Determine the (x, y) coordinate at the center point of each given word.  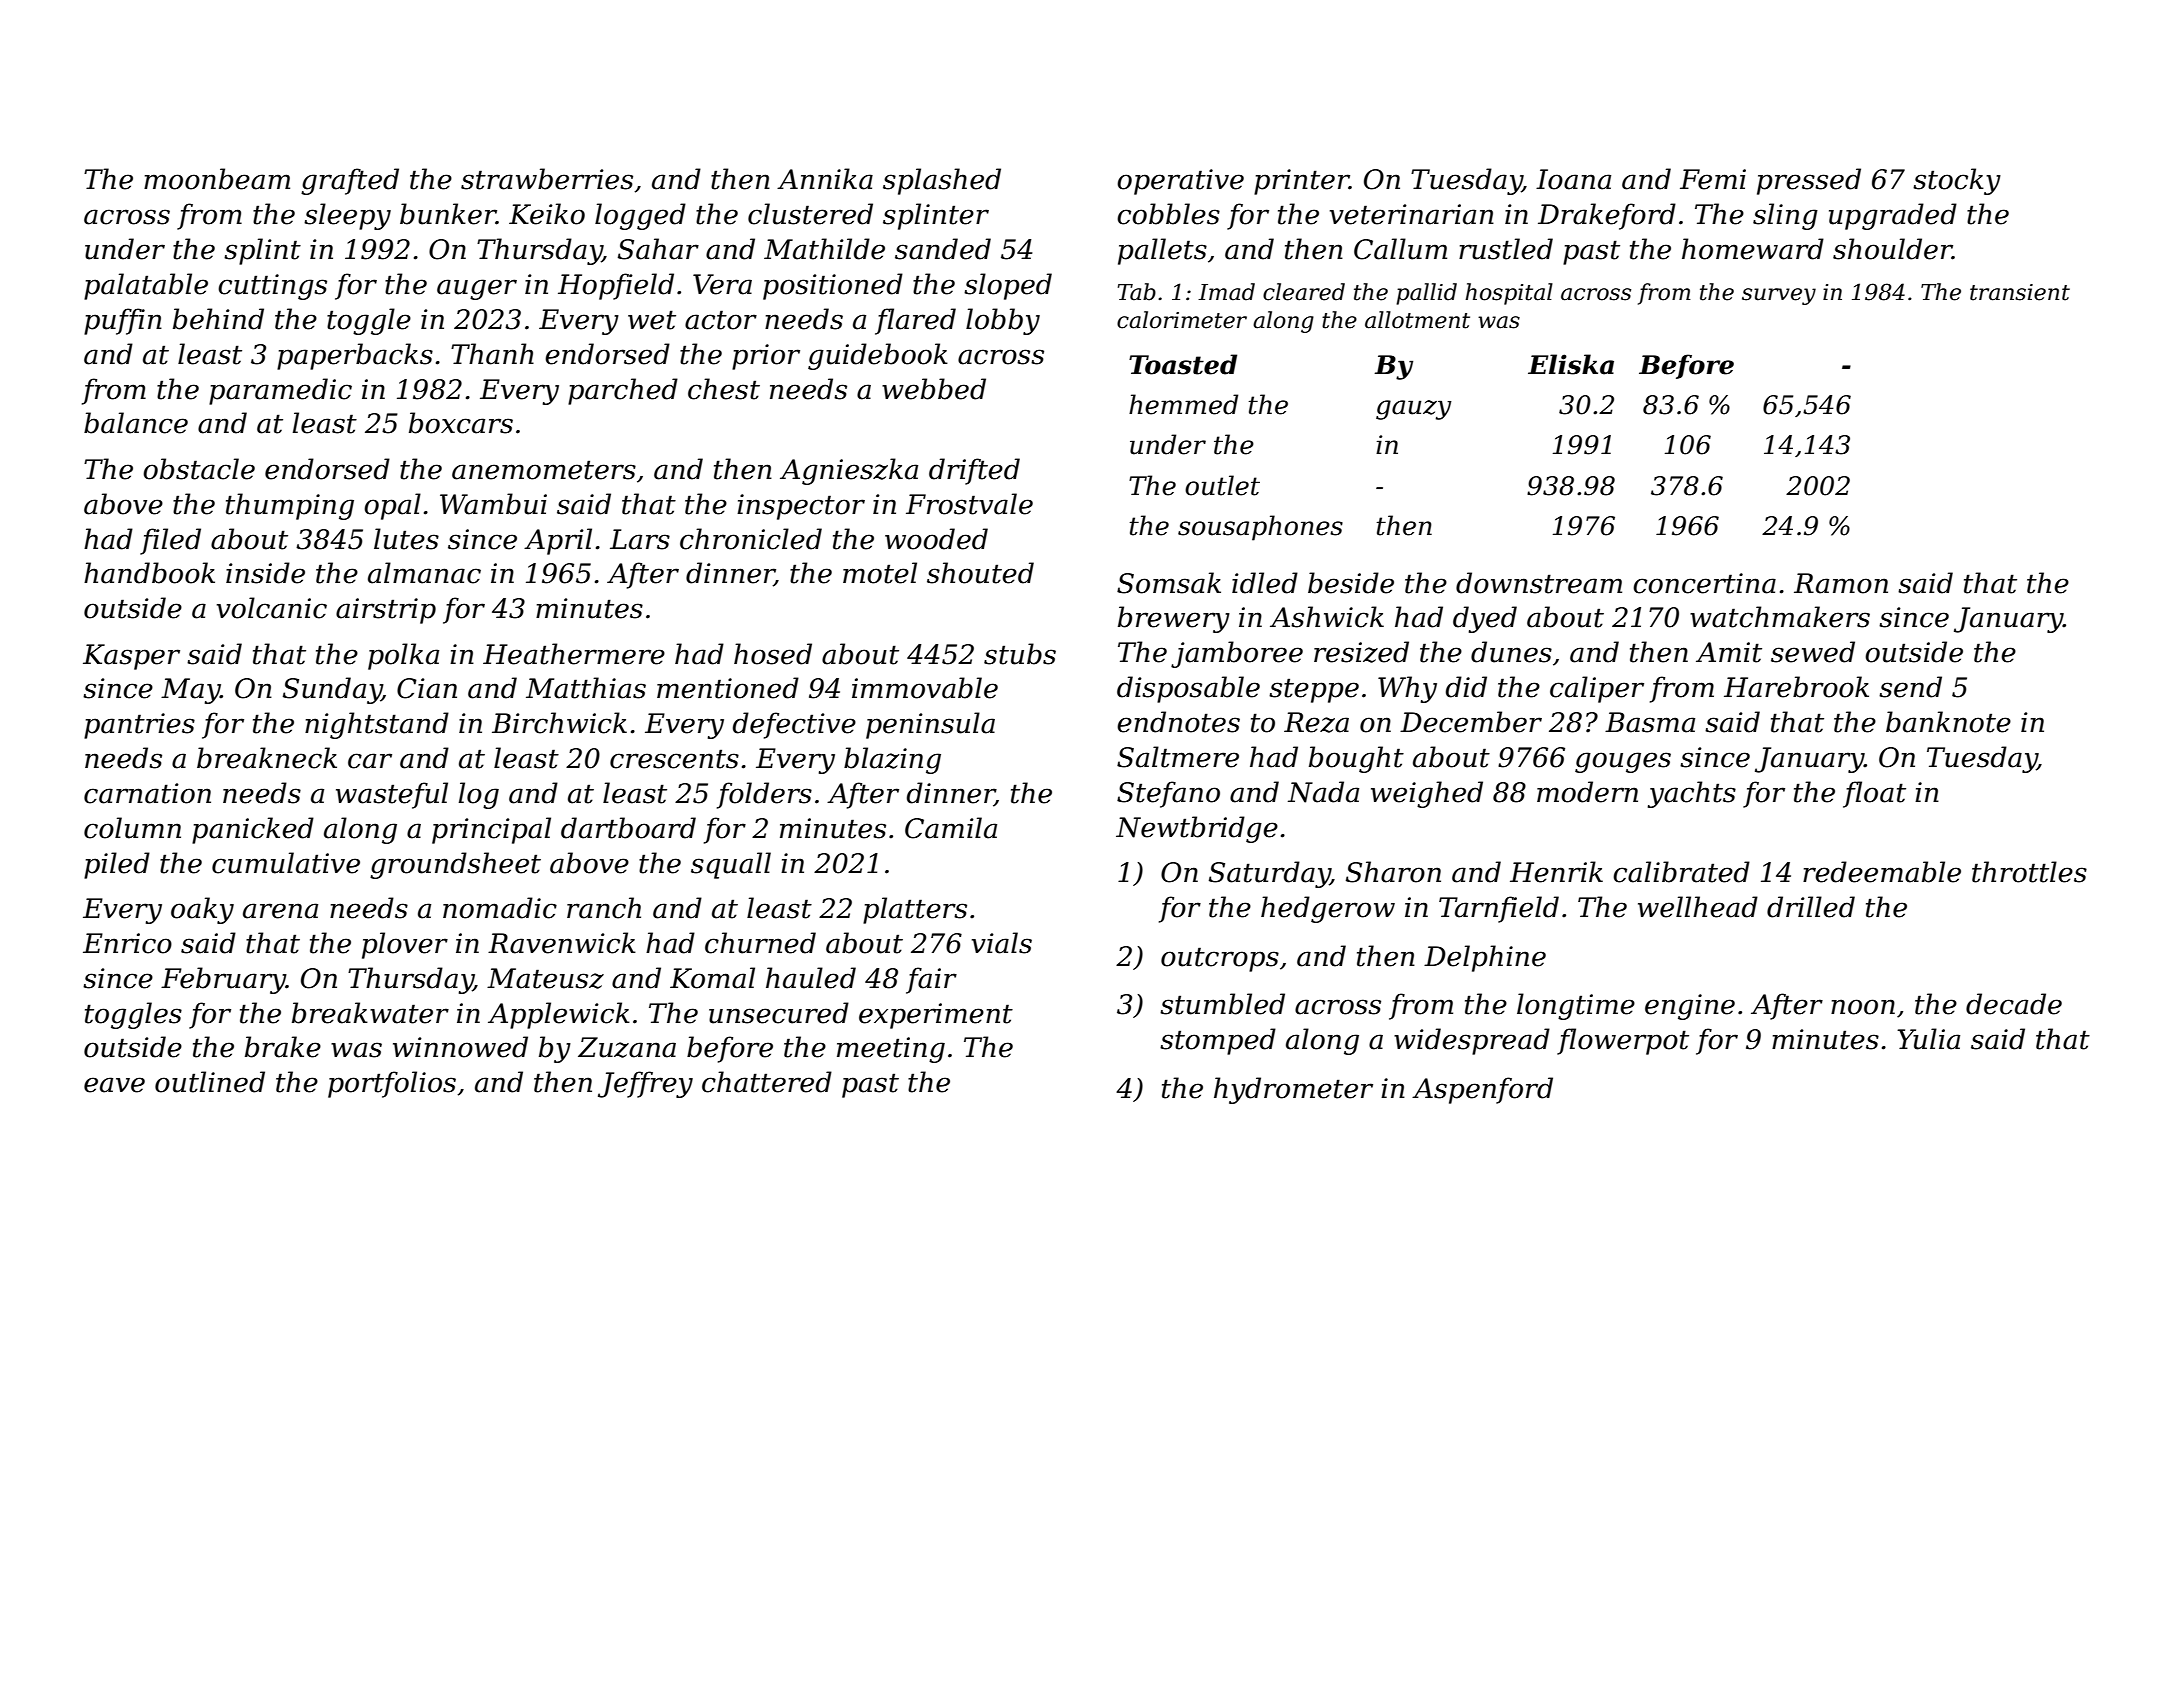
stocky (1957, 181)
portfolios (392, 1084)
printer (1301, 182)
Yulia (1928, 1039)
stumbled (1222, 1004)
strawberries (547, 179)
